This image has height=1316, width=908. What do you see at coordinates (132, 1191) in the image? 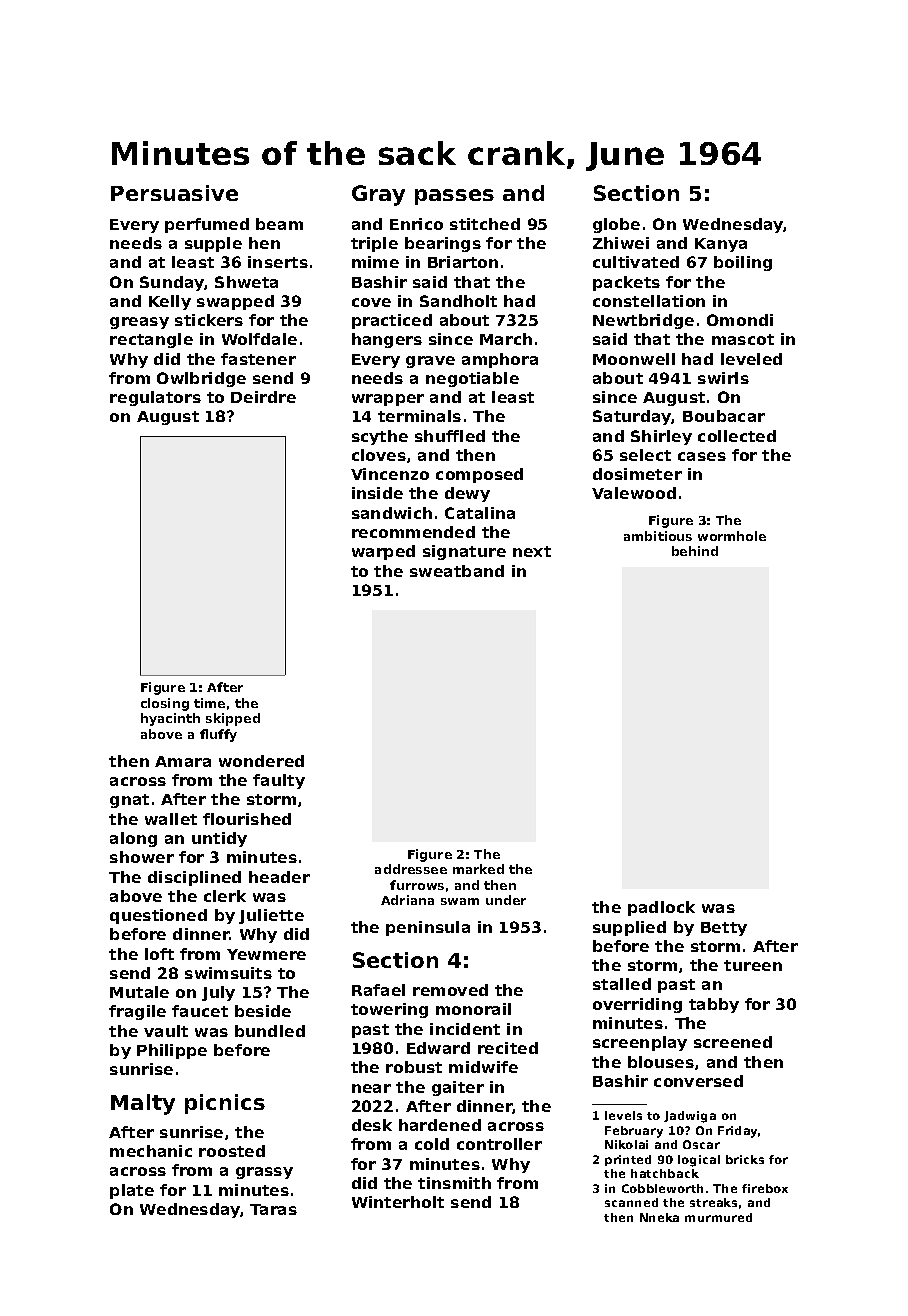
I see `plate` at bounding box center [132, 1191].
